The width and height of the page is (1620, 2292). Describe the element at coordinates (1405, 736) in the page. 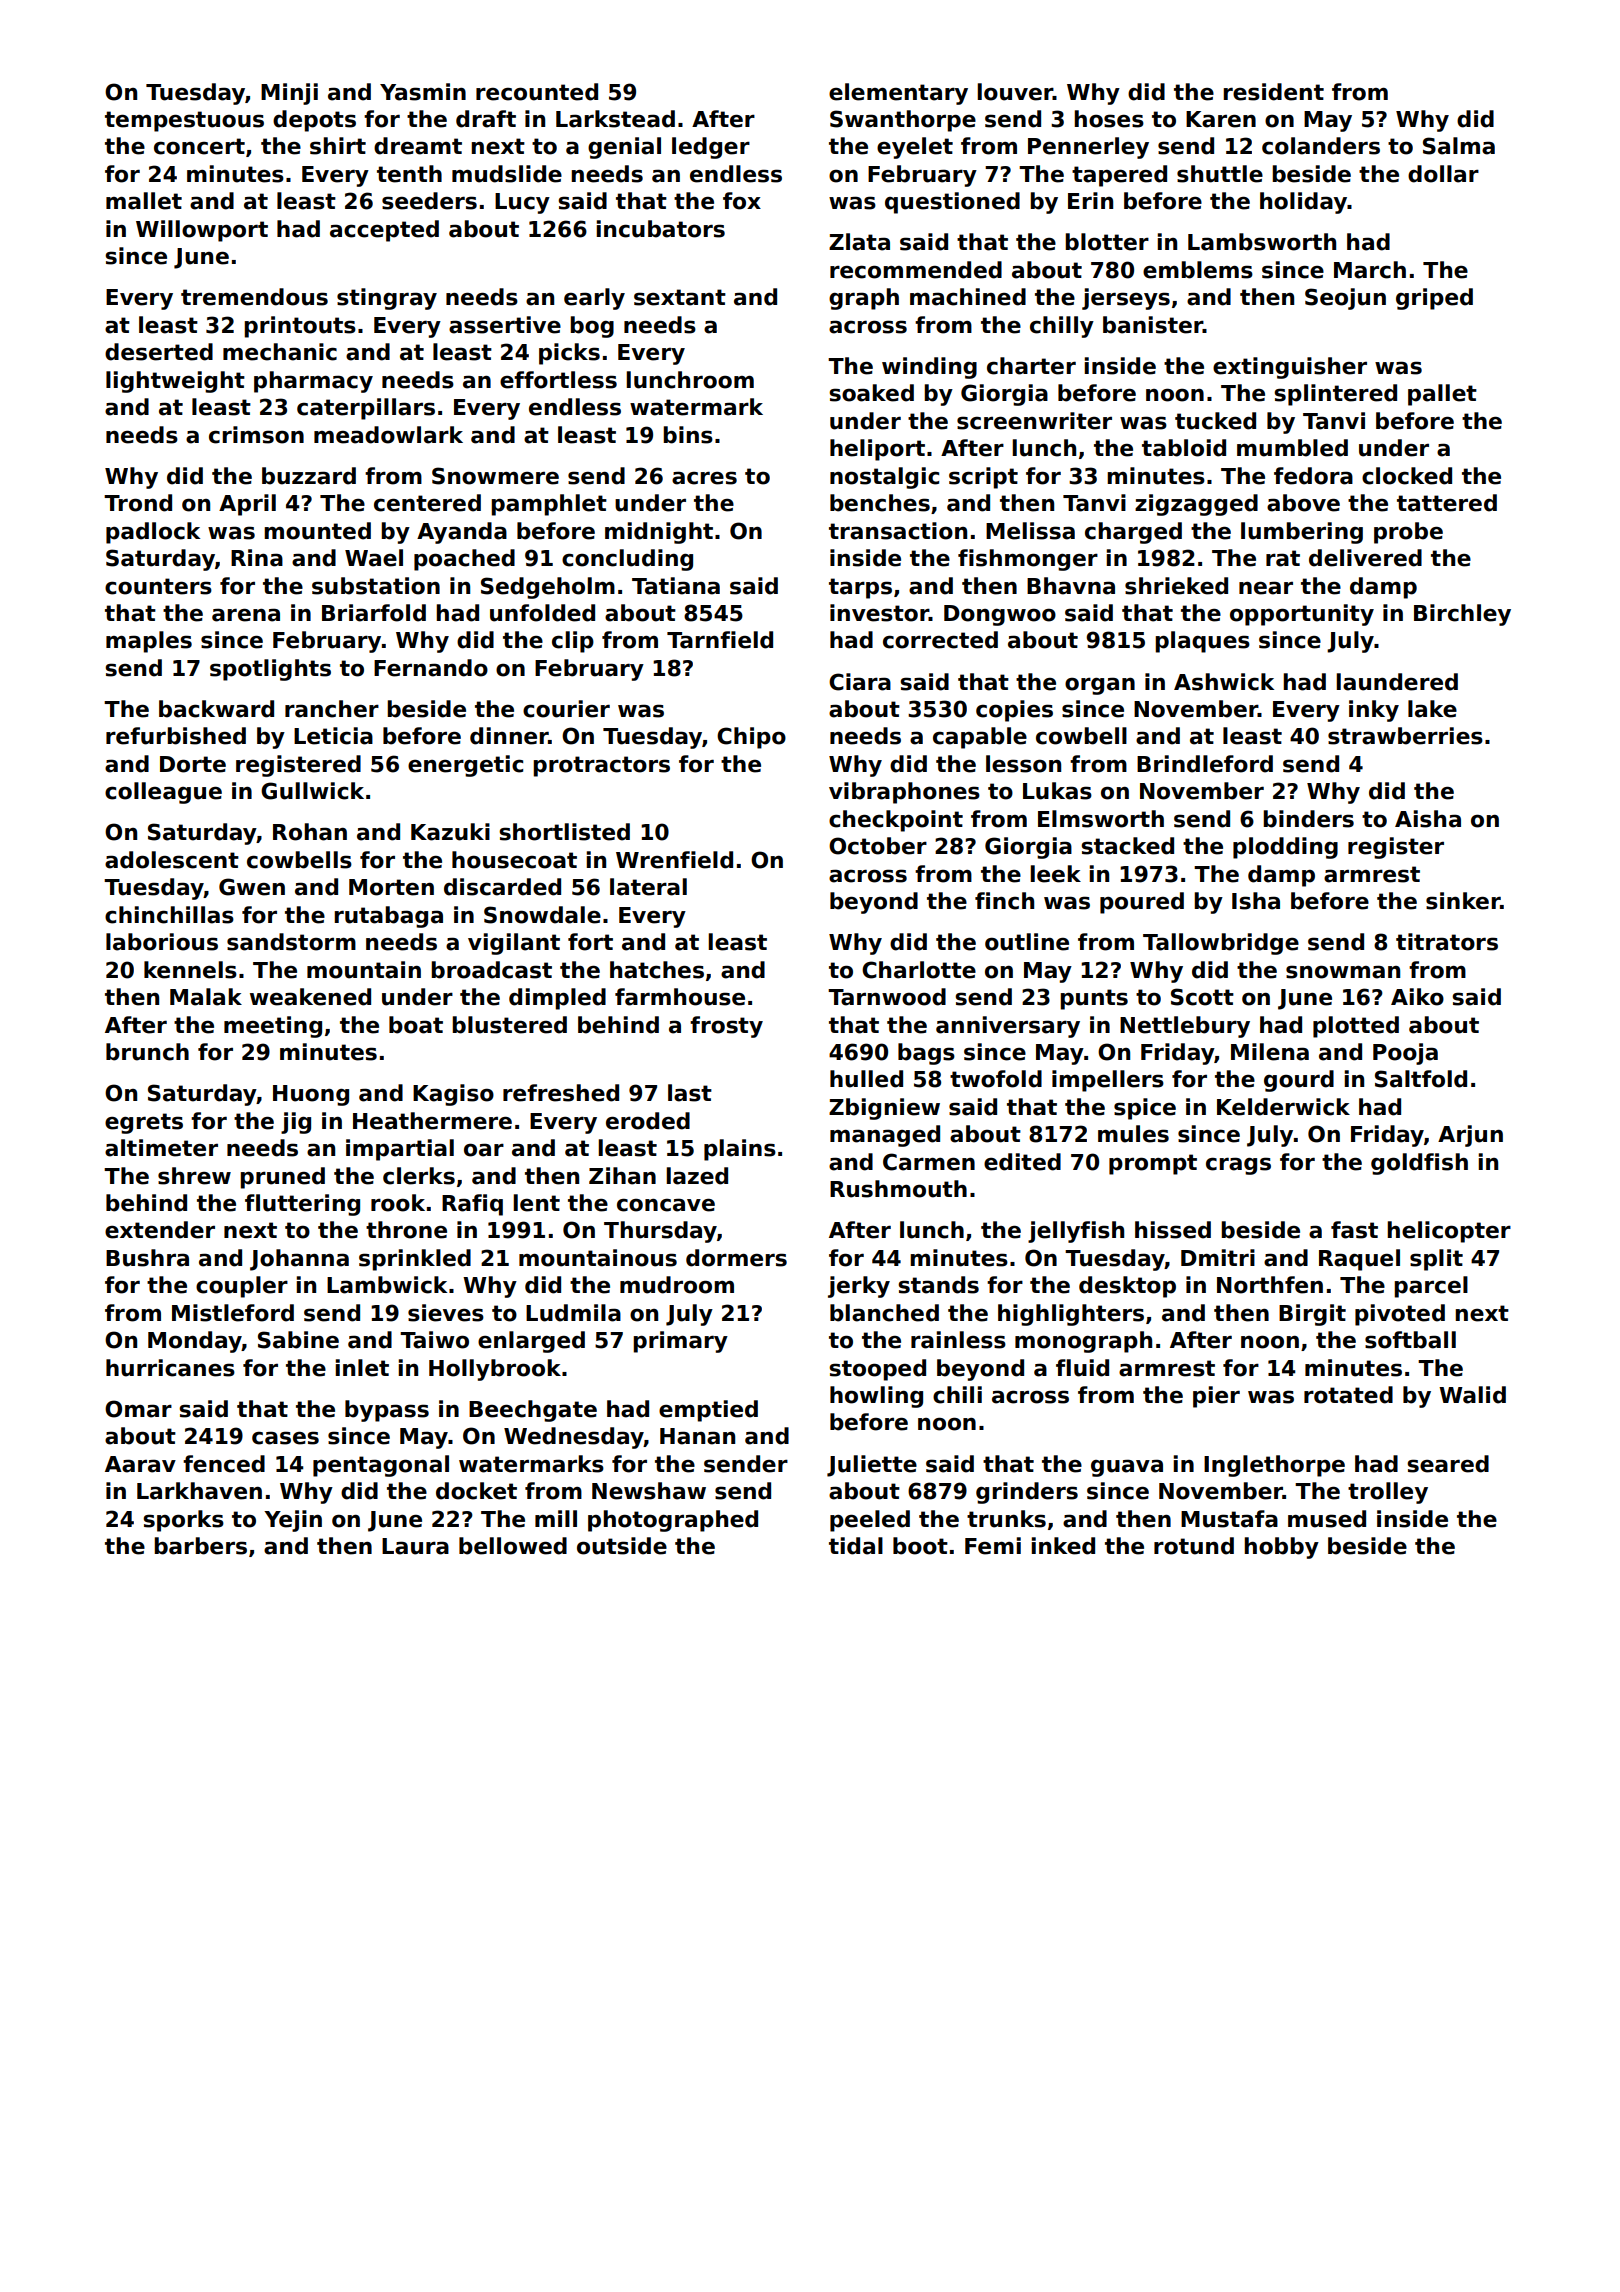

I see `strawberries` at that location.
